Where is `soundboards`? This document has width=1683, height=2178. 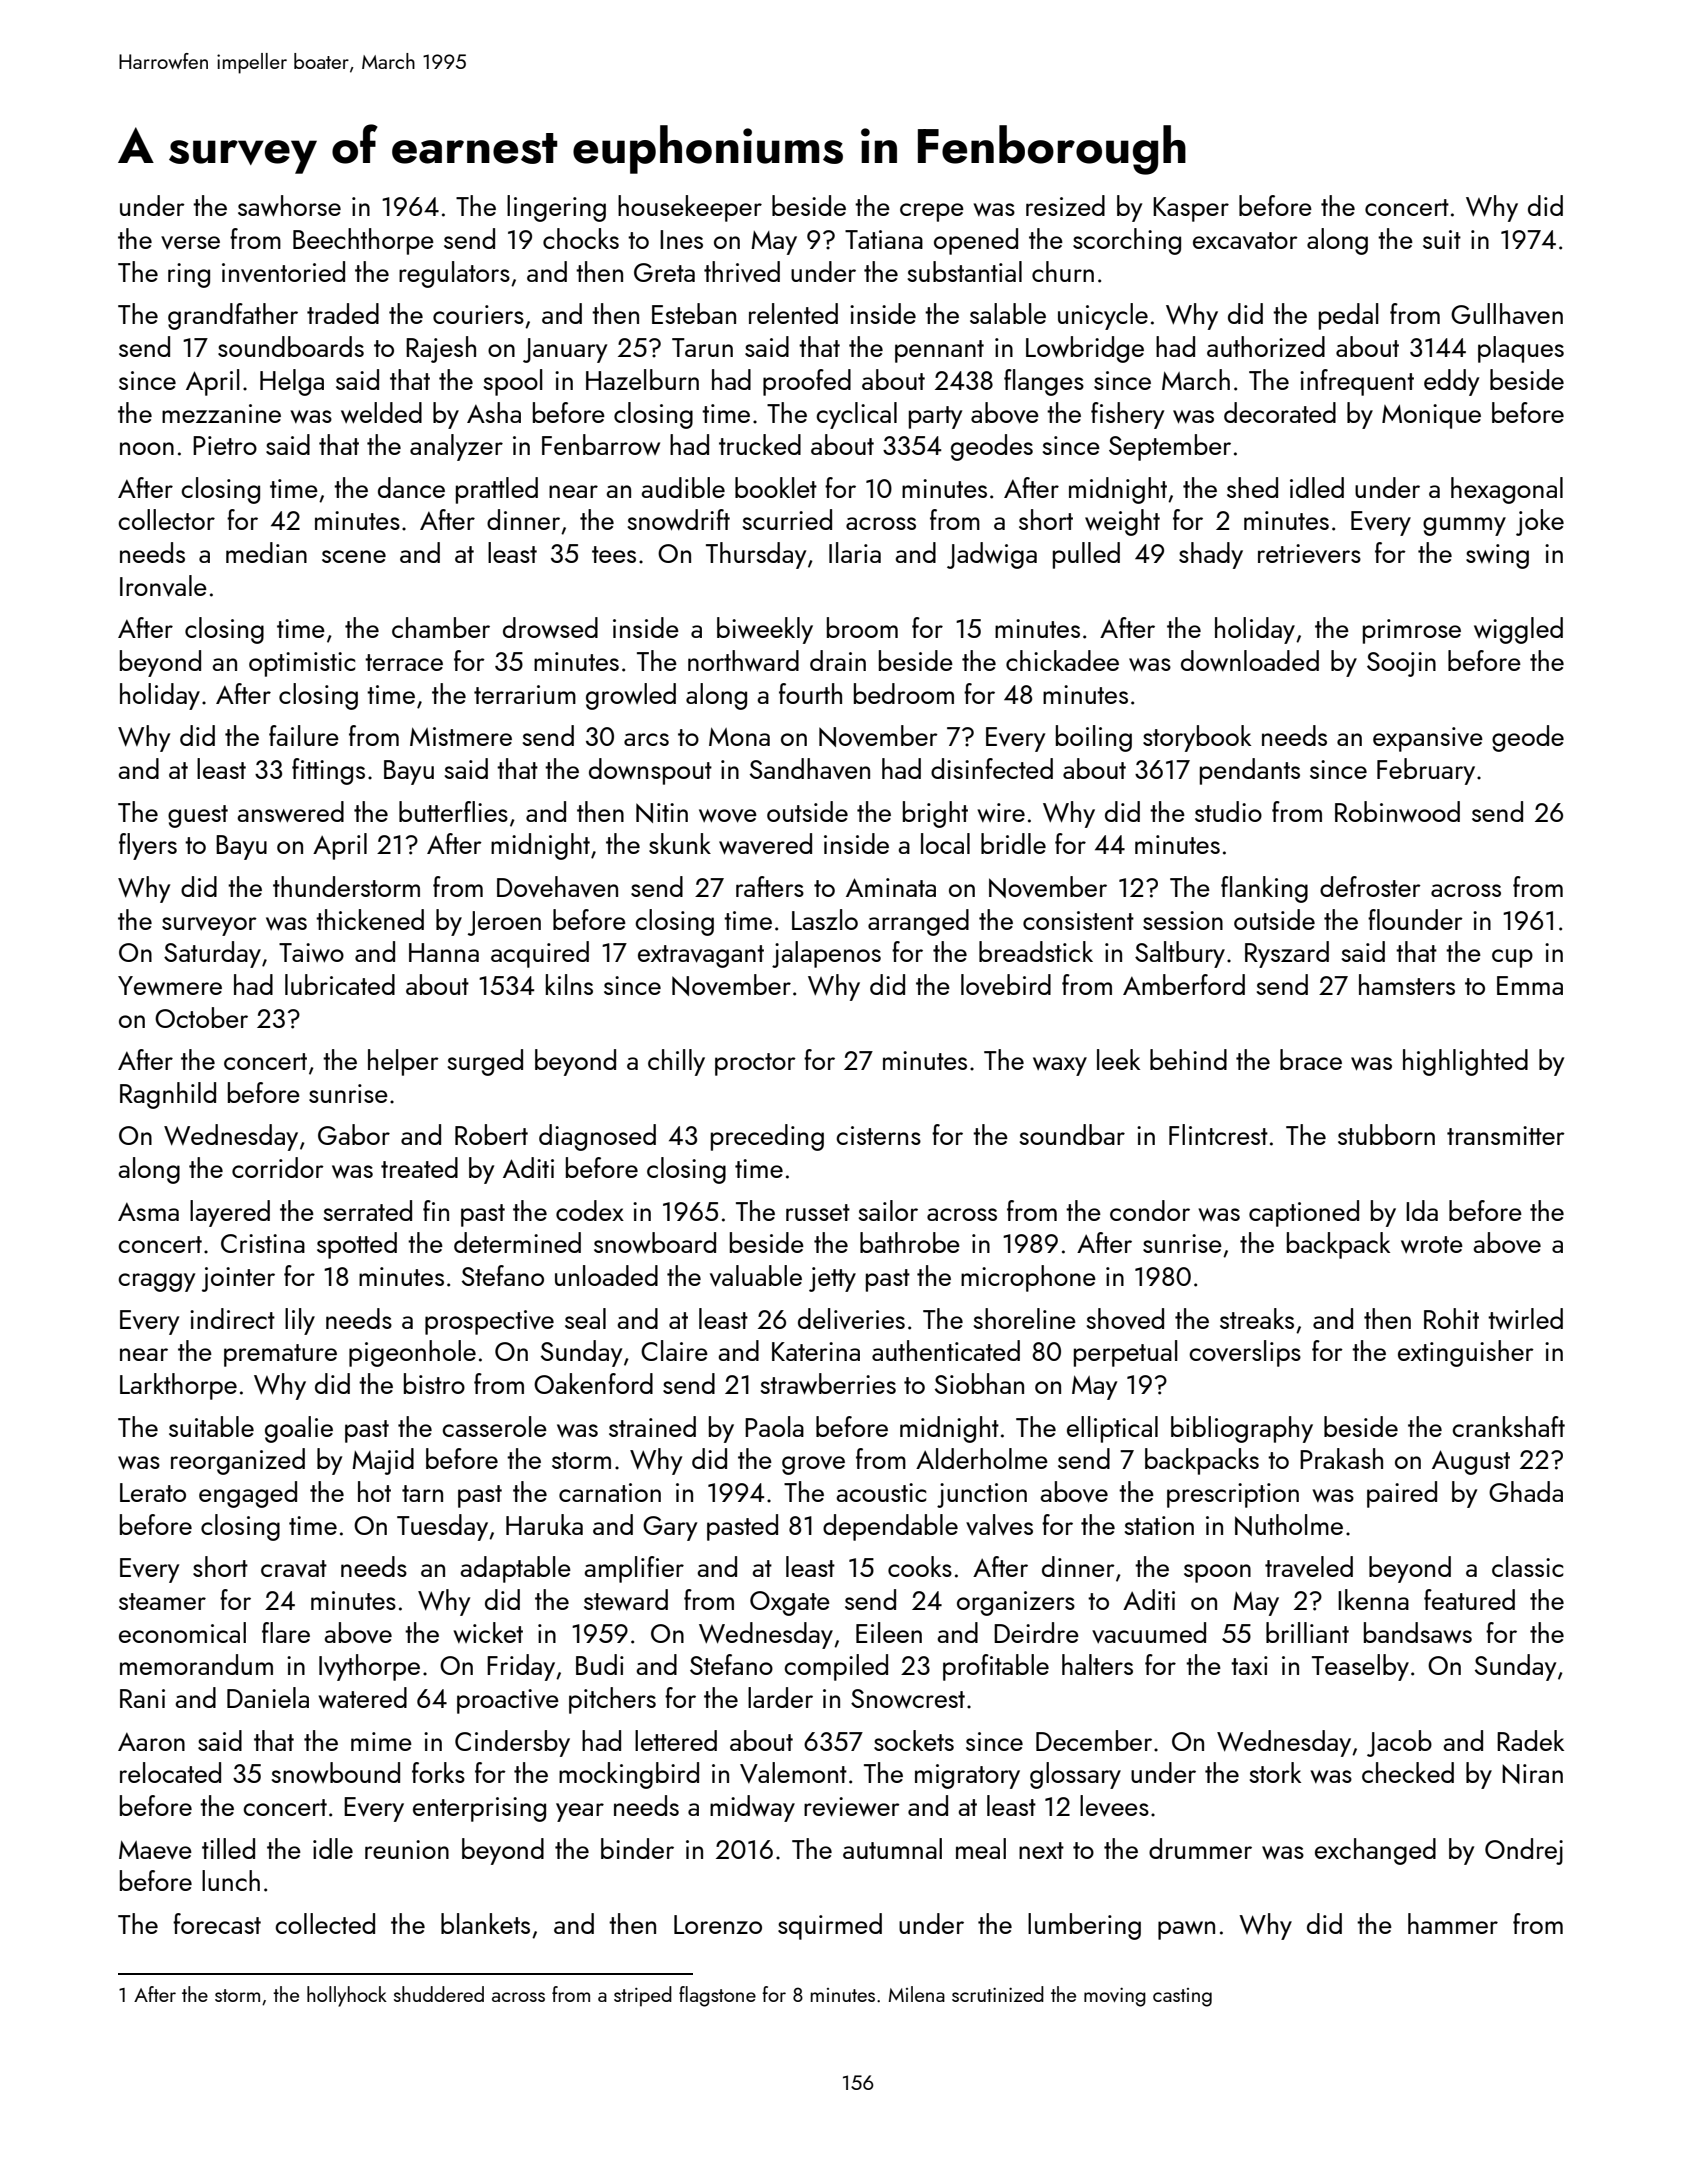 soundboards is located at coordinates (291, 346).
